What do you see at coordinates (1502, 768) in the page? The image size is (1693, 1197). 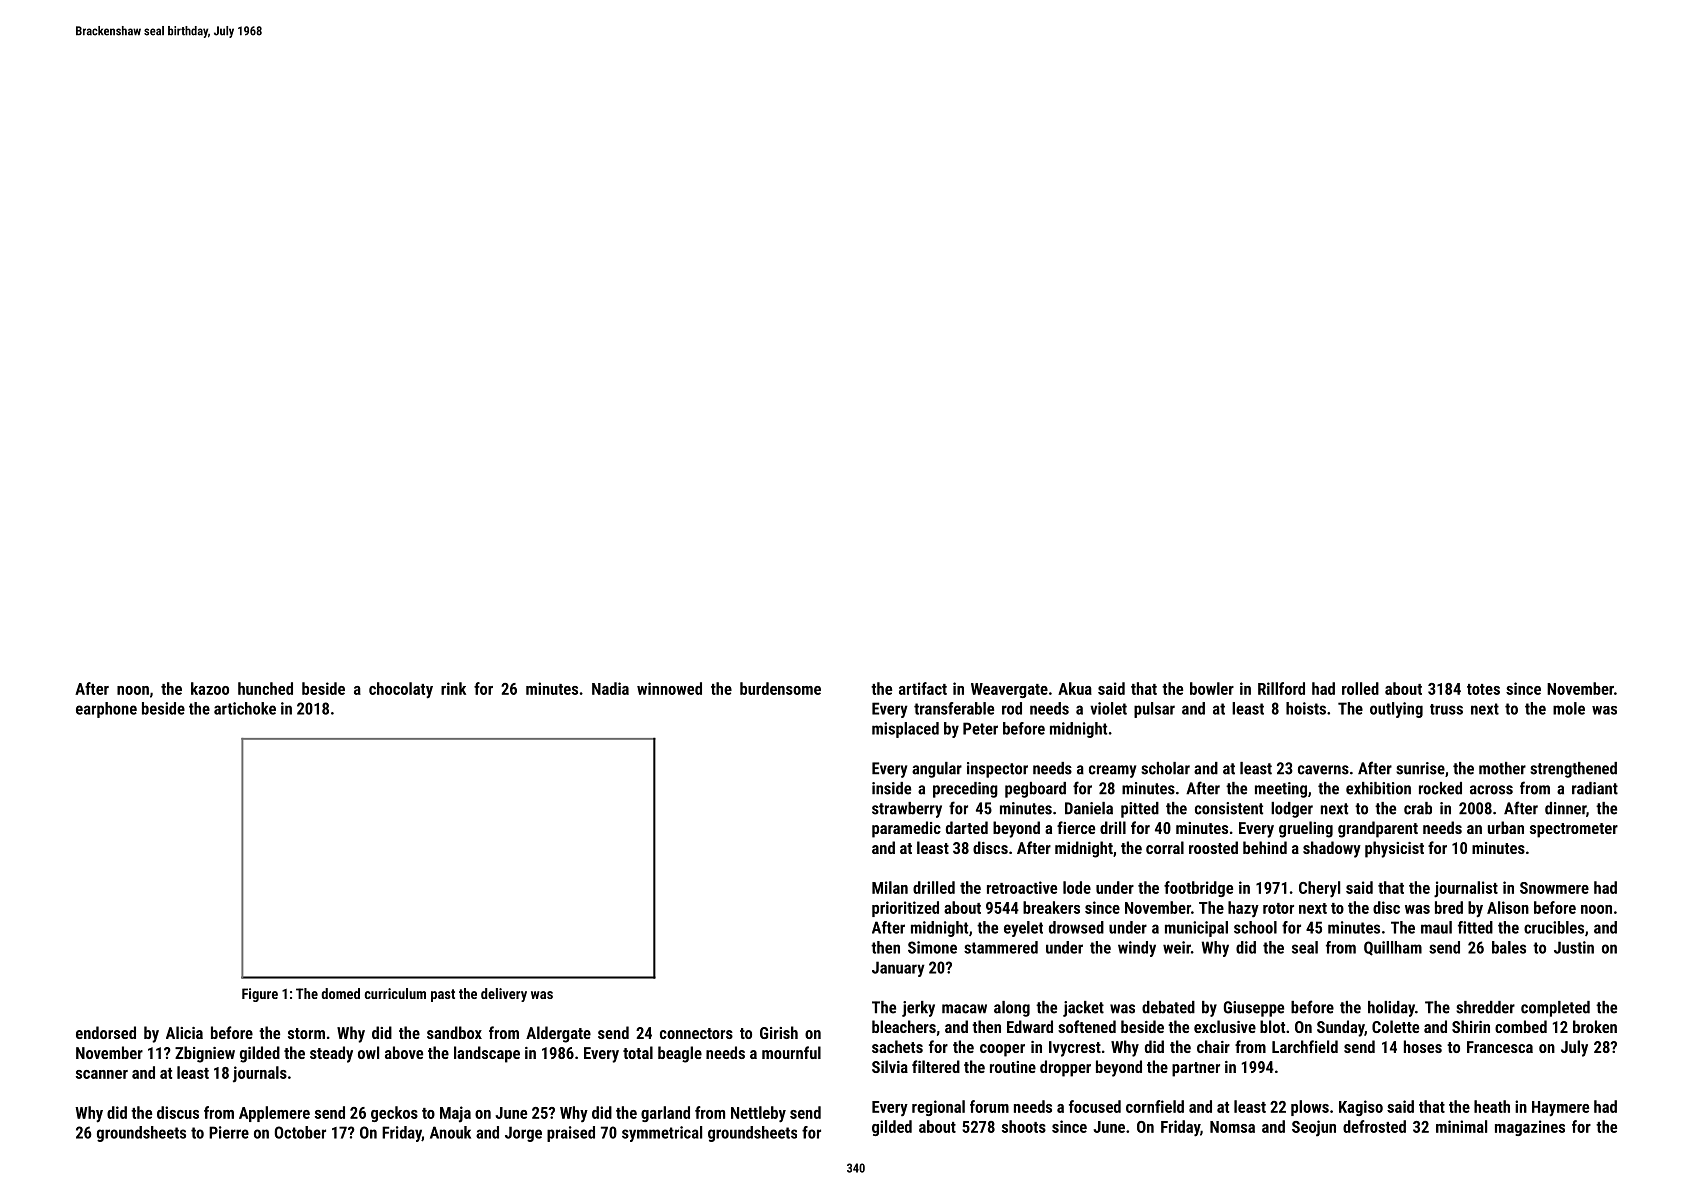 I see `mother` at bounding box center [1502, 768].
